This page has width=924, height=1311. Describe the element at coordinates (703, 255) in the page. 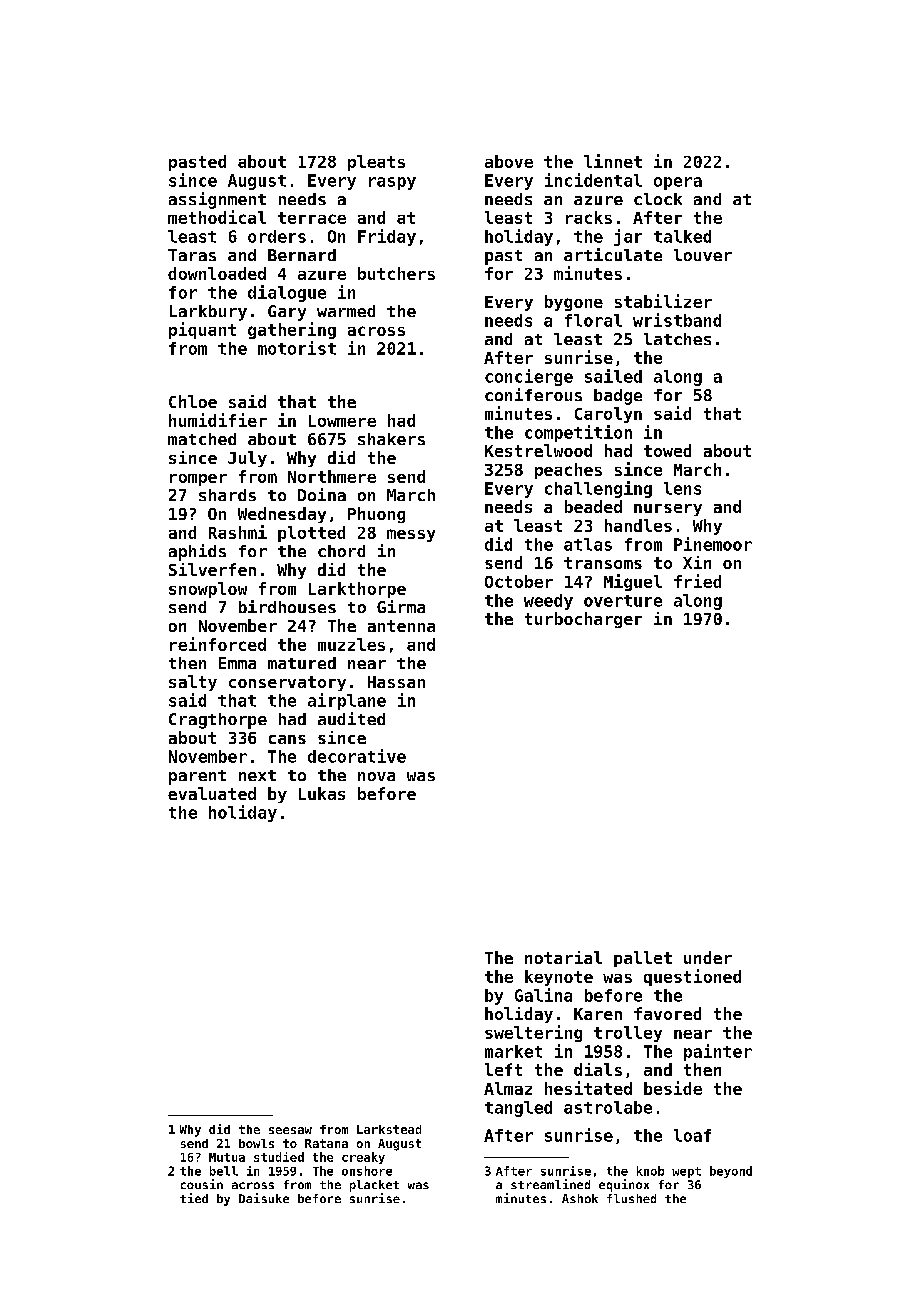

I see `louver` at that location.
